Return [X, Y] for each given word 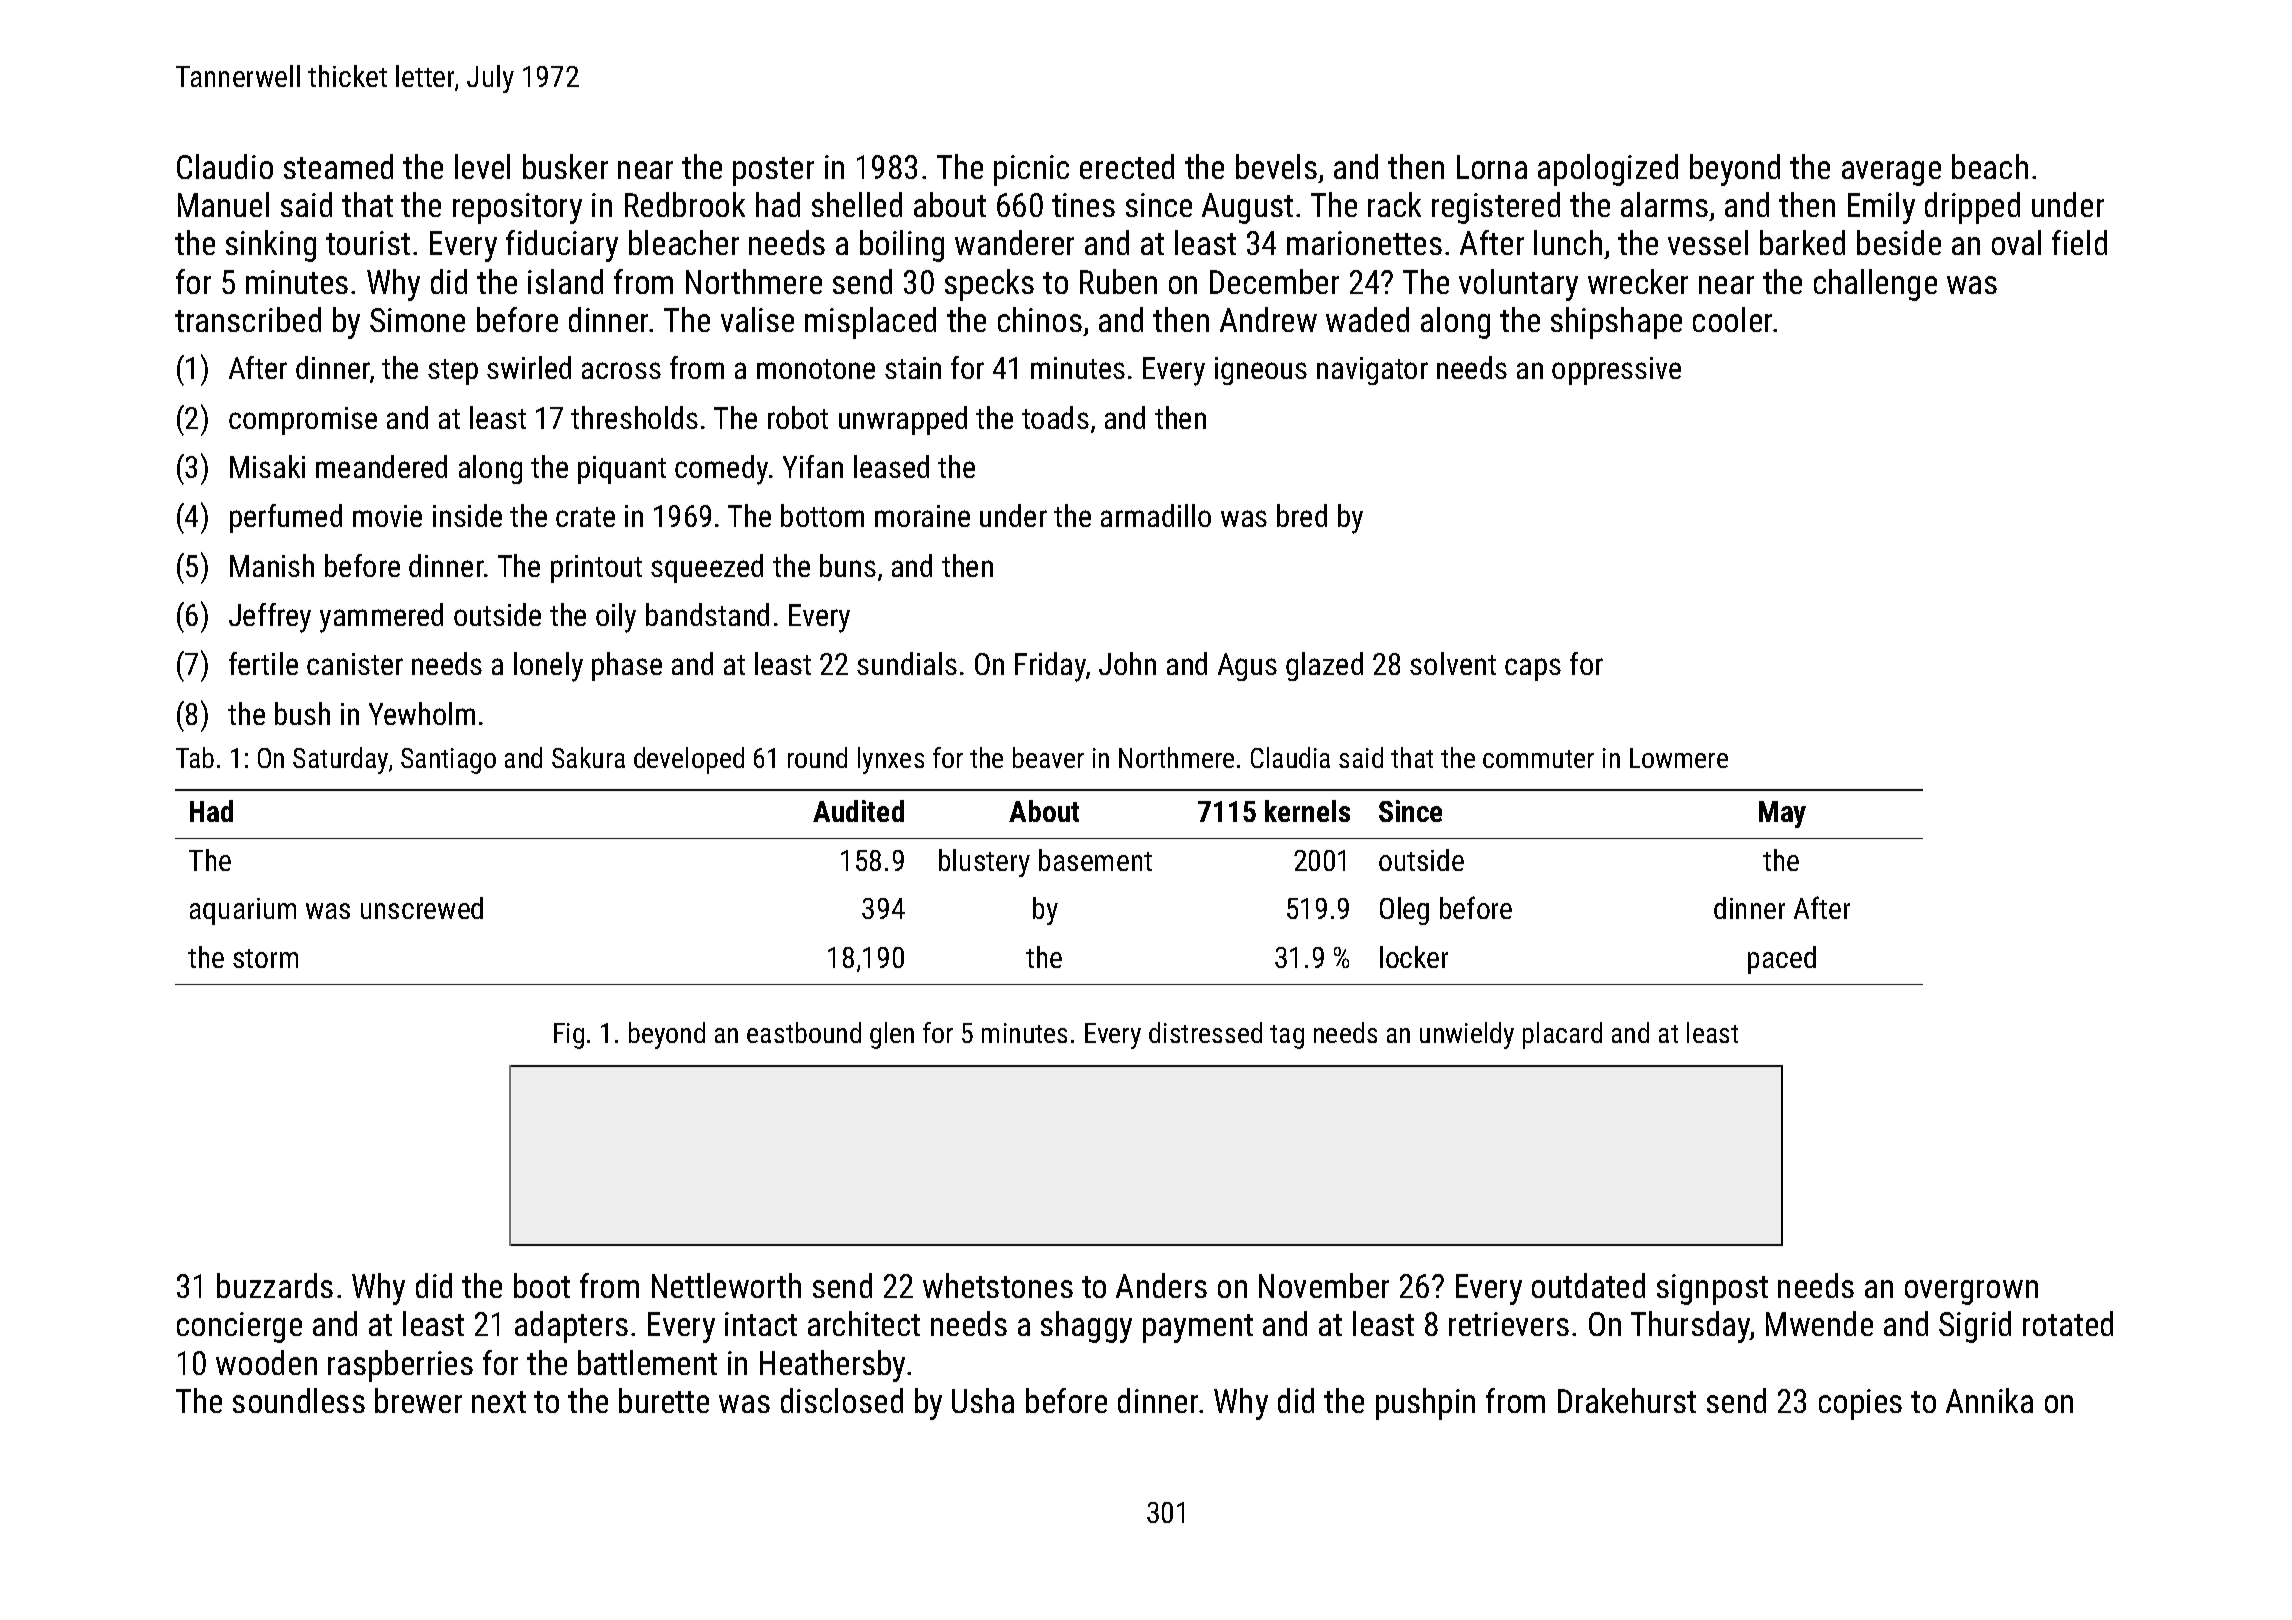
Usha [983, 1400]
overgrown [1971, 1292]
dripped [1972, 208]
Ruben [1118, 281]
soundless [299, 1400]
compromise [303, 421]
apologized [1608, 170]
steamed [338, 166]
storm [265, 958]
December [1274, 281]
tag [1287, 1037]
